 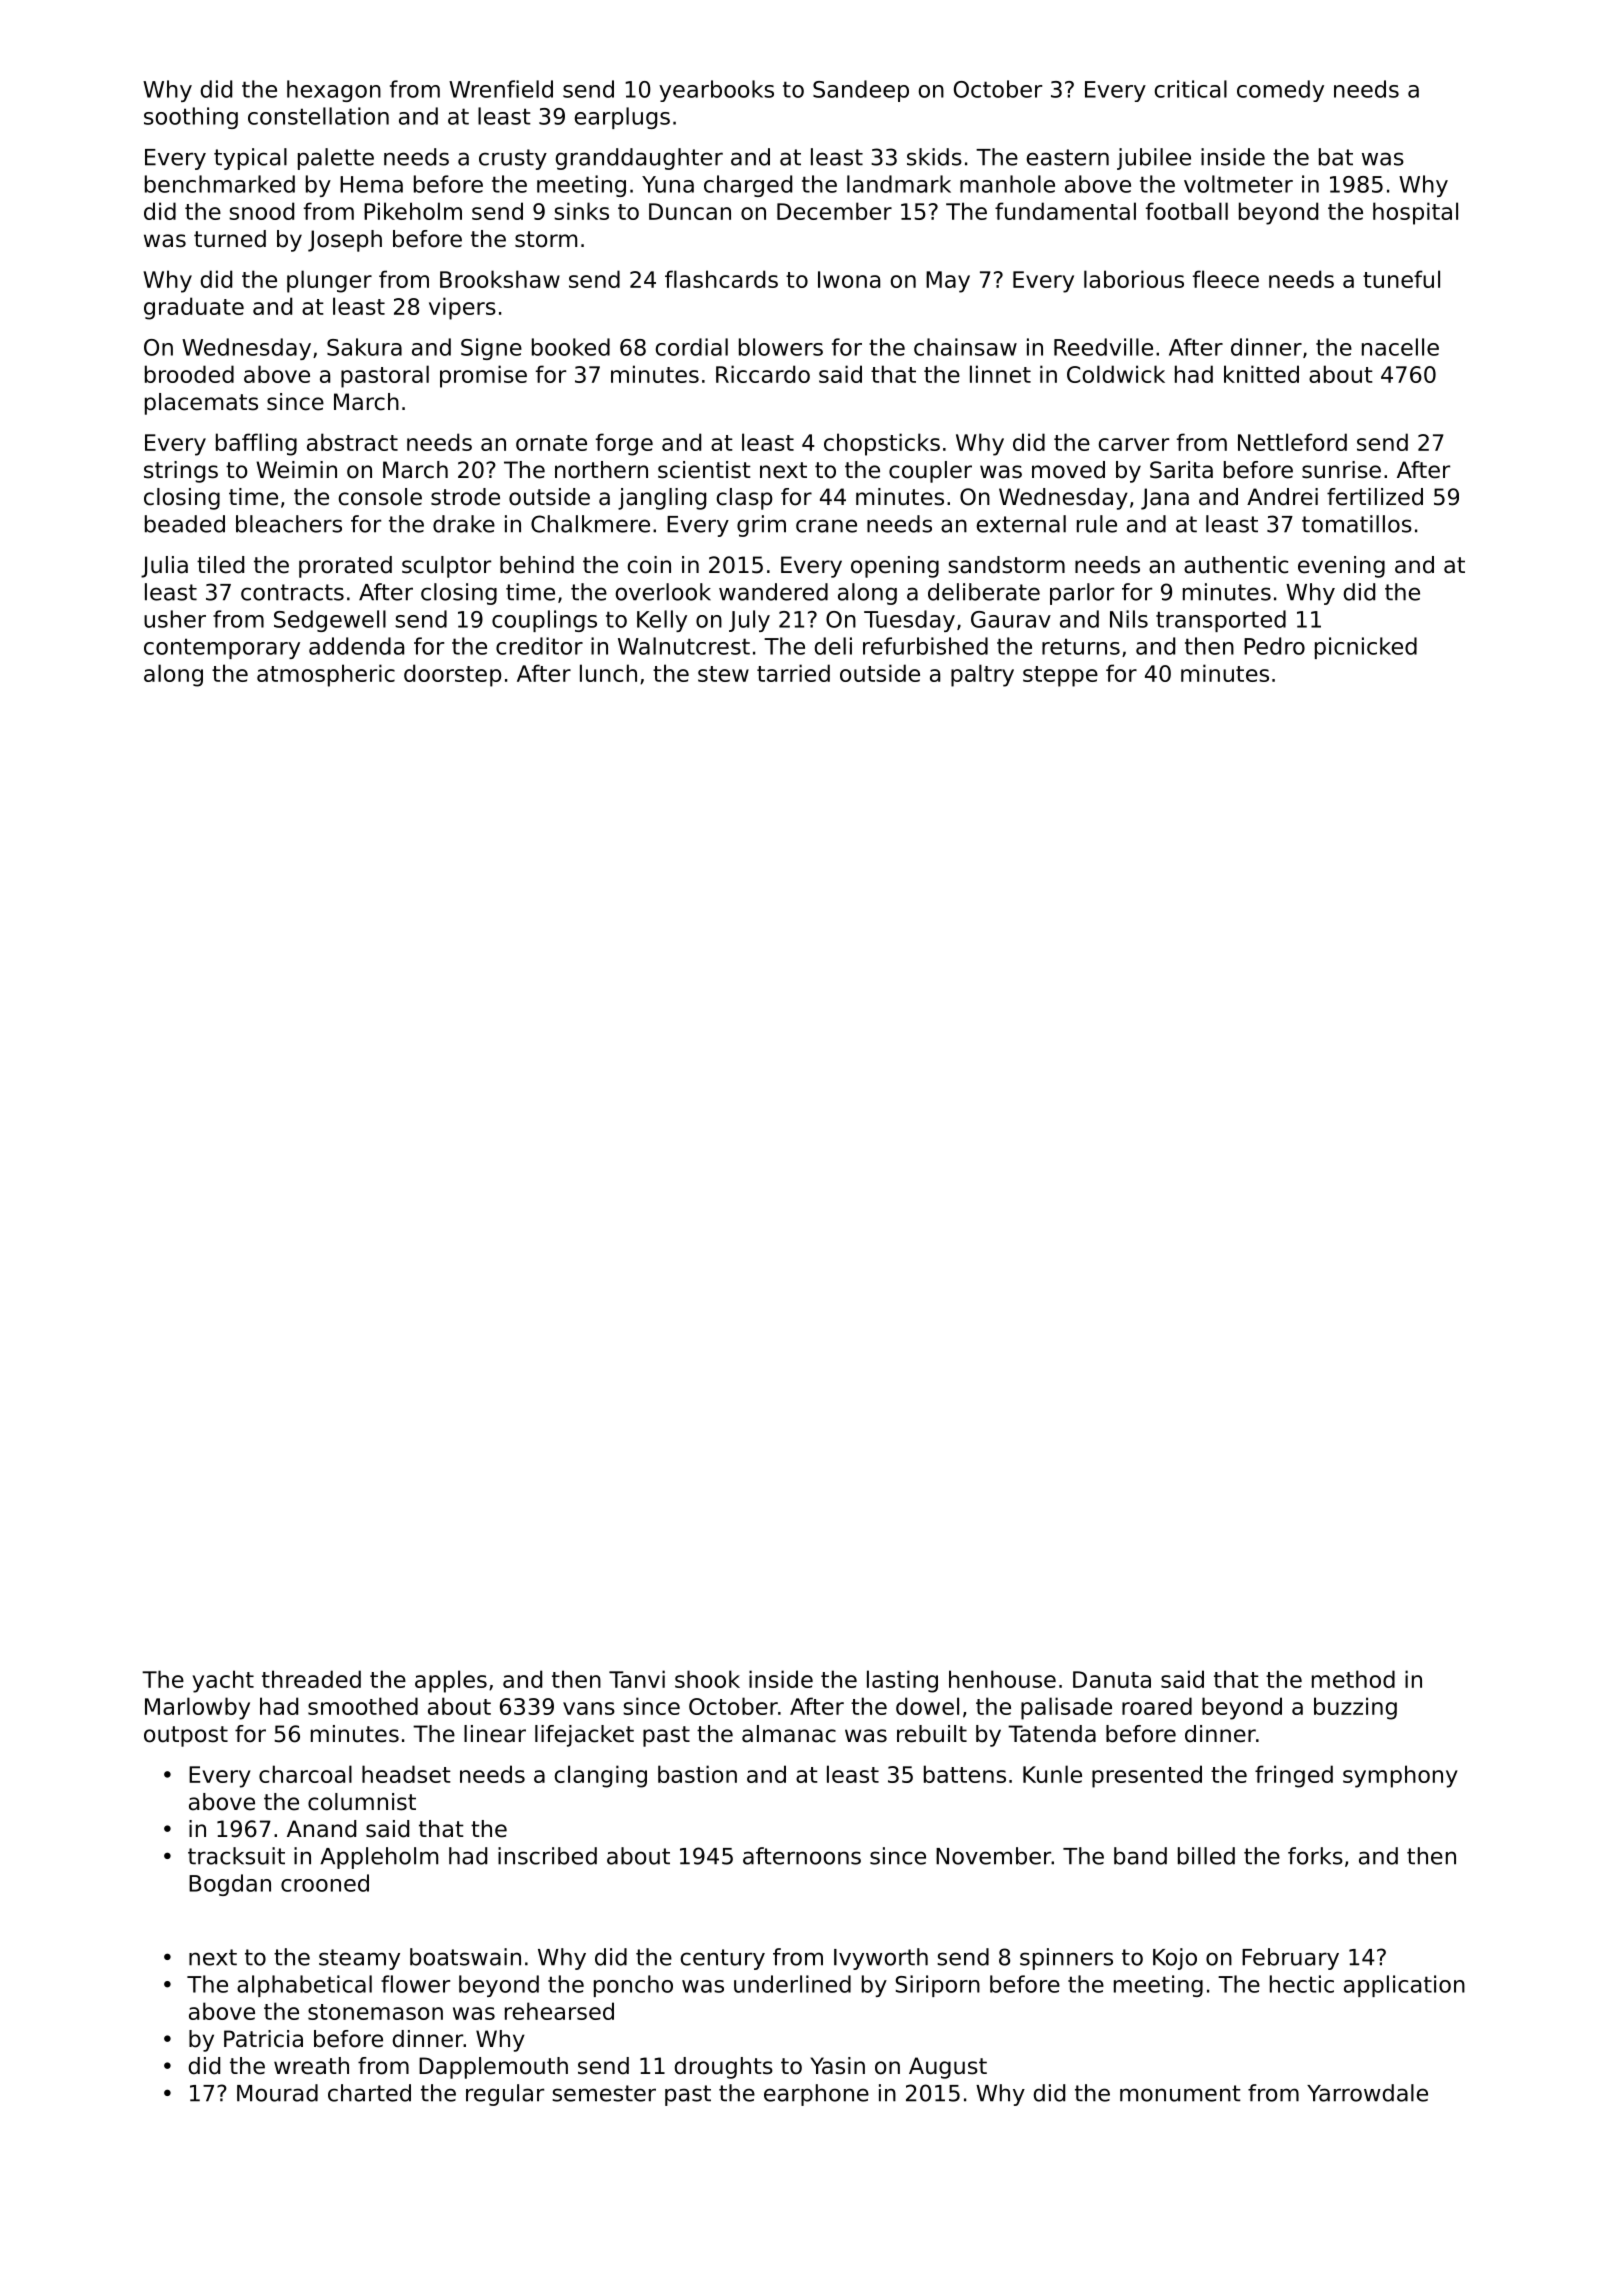 I want to click on forge, so click(x=624, y=444).
